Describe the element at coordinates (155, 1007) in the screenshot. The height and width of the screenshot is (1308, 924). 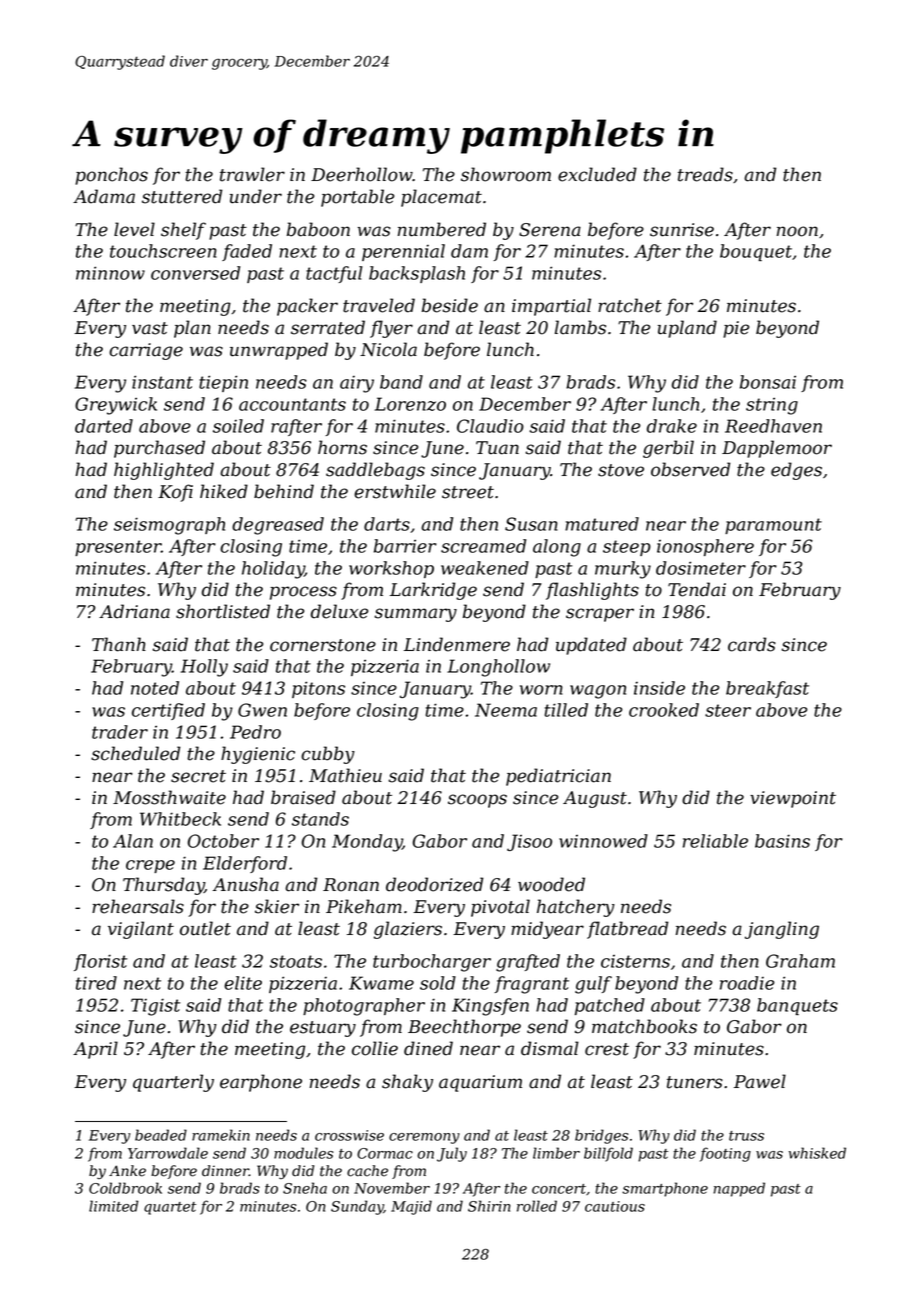
I see `Tigist` at that location.
